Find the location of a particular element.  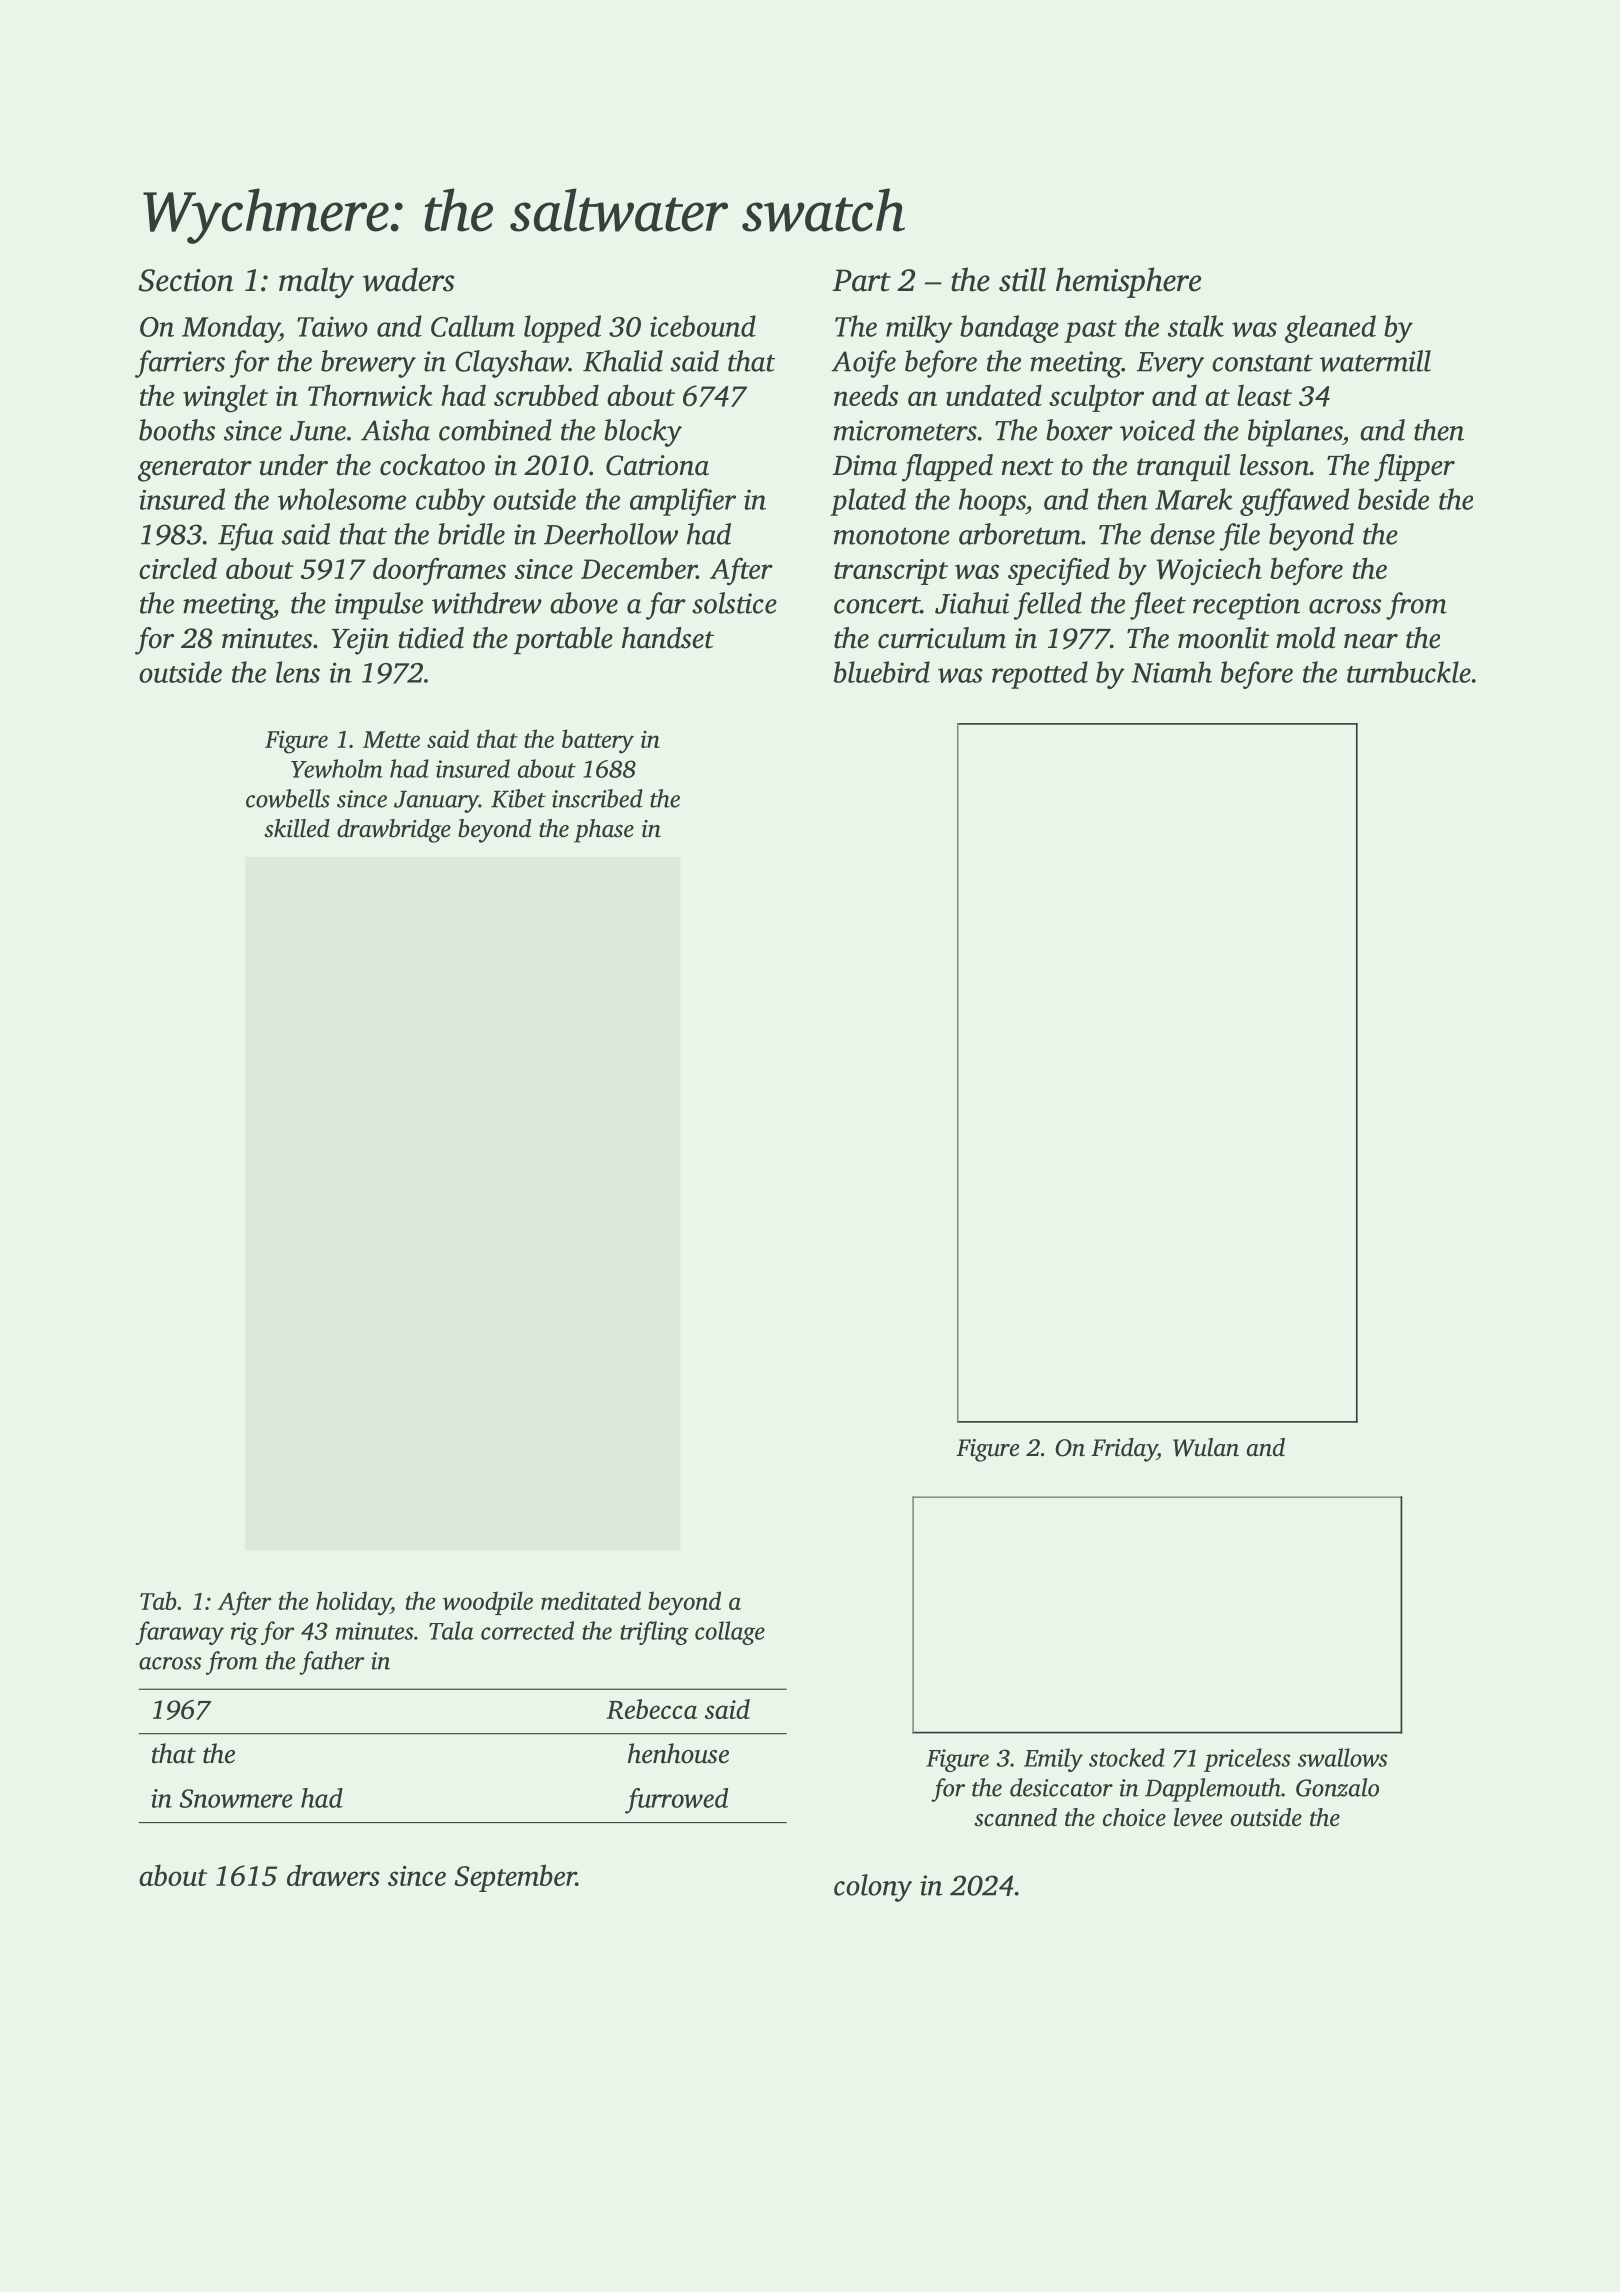

bandage is located at coordinates (1009, 329).
